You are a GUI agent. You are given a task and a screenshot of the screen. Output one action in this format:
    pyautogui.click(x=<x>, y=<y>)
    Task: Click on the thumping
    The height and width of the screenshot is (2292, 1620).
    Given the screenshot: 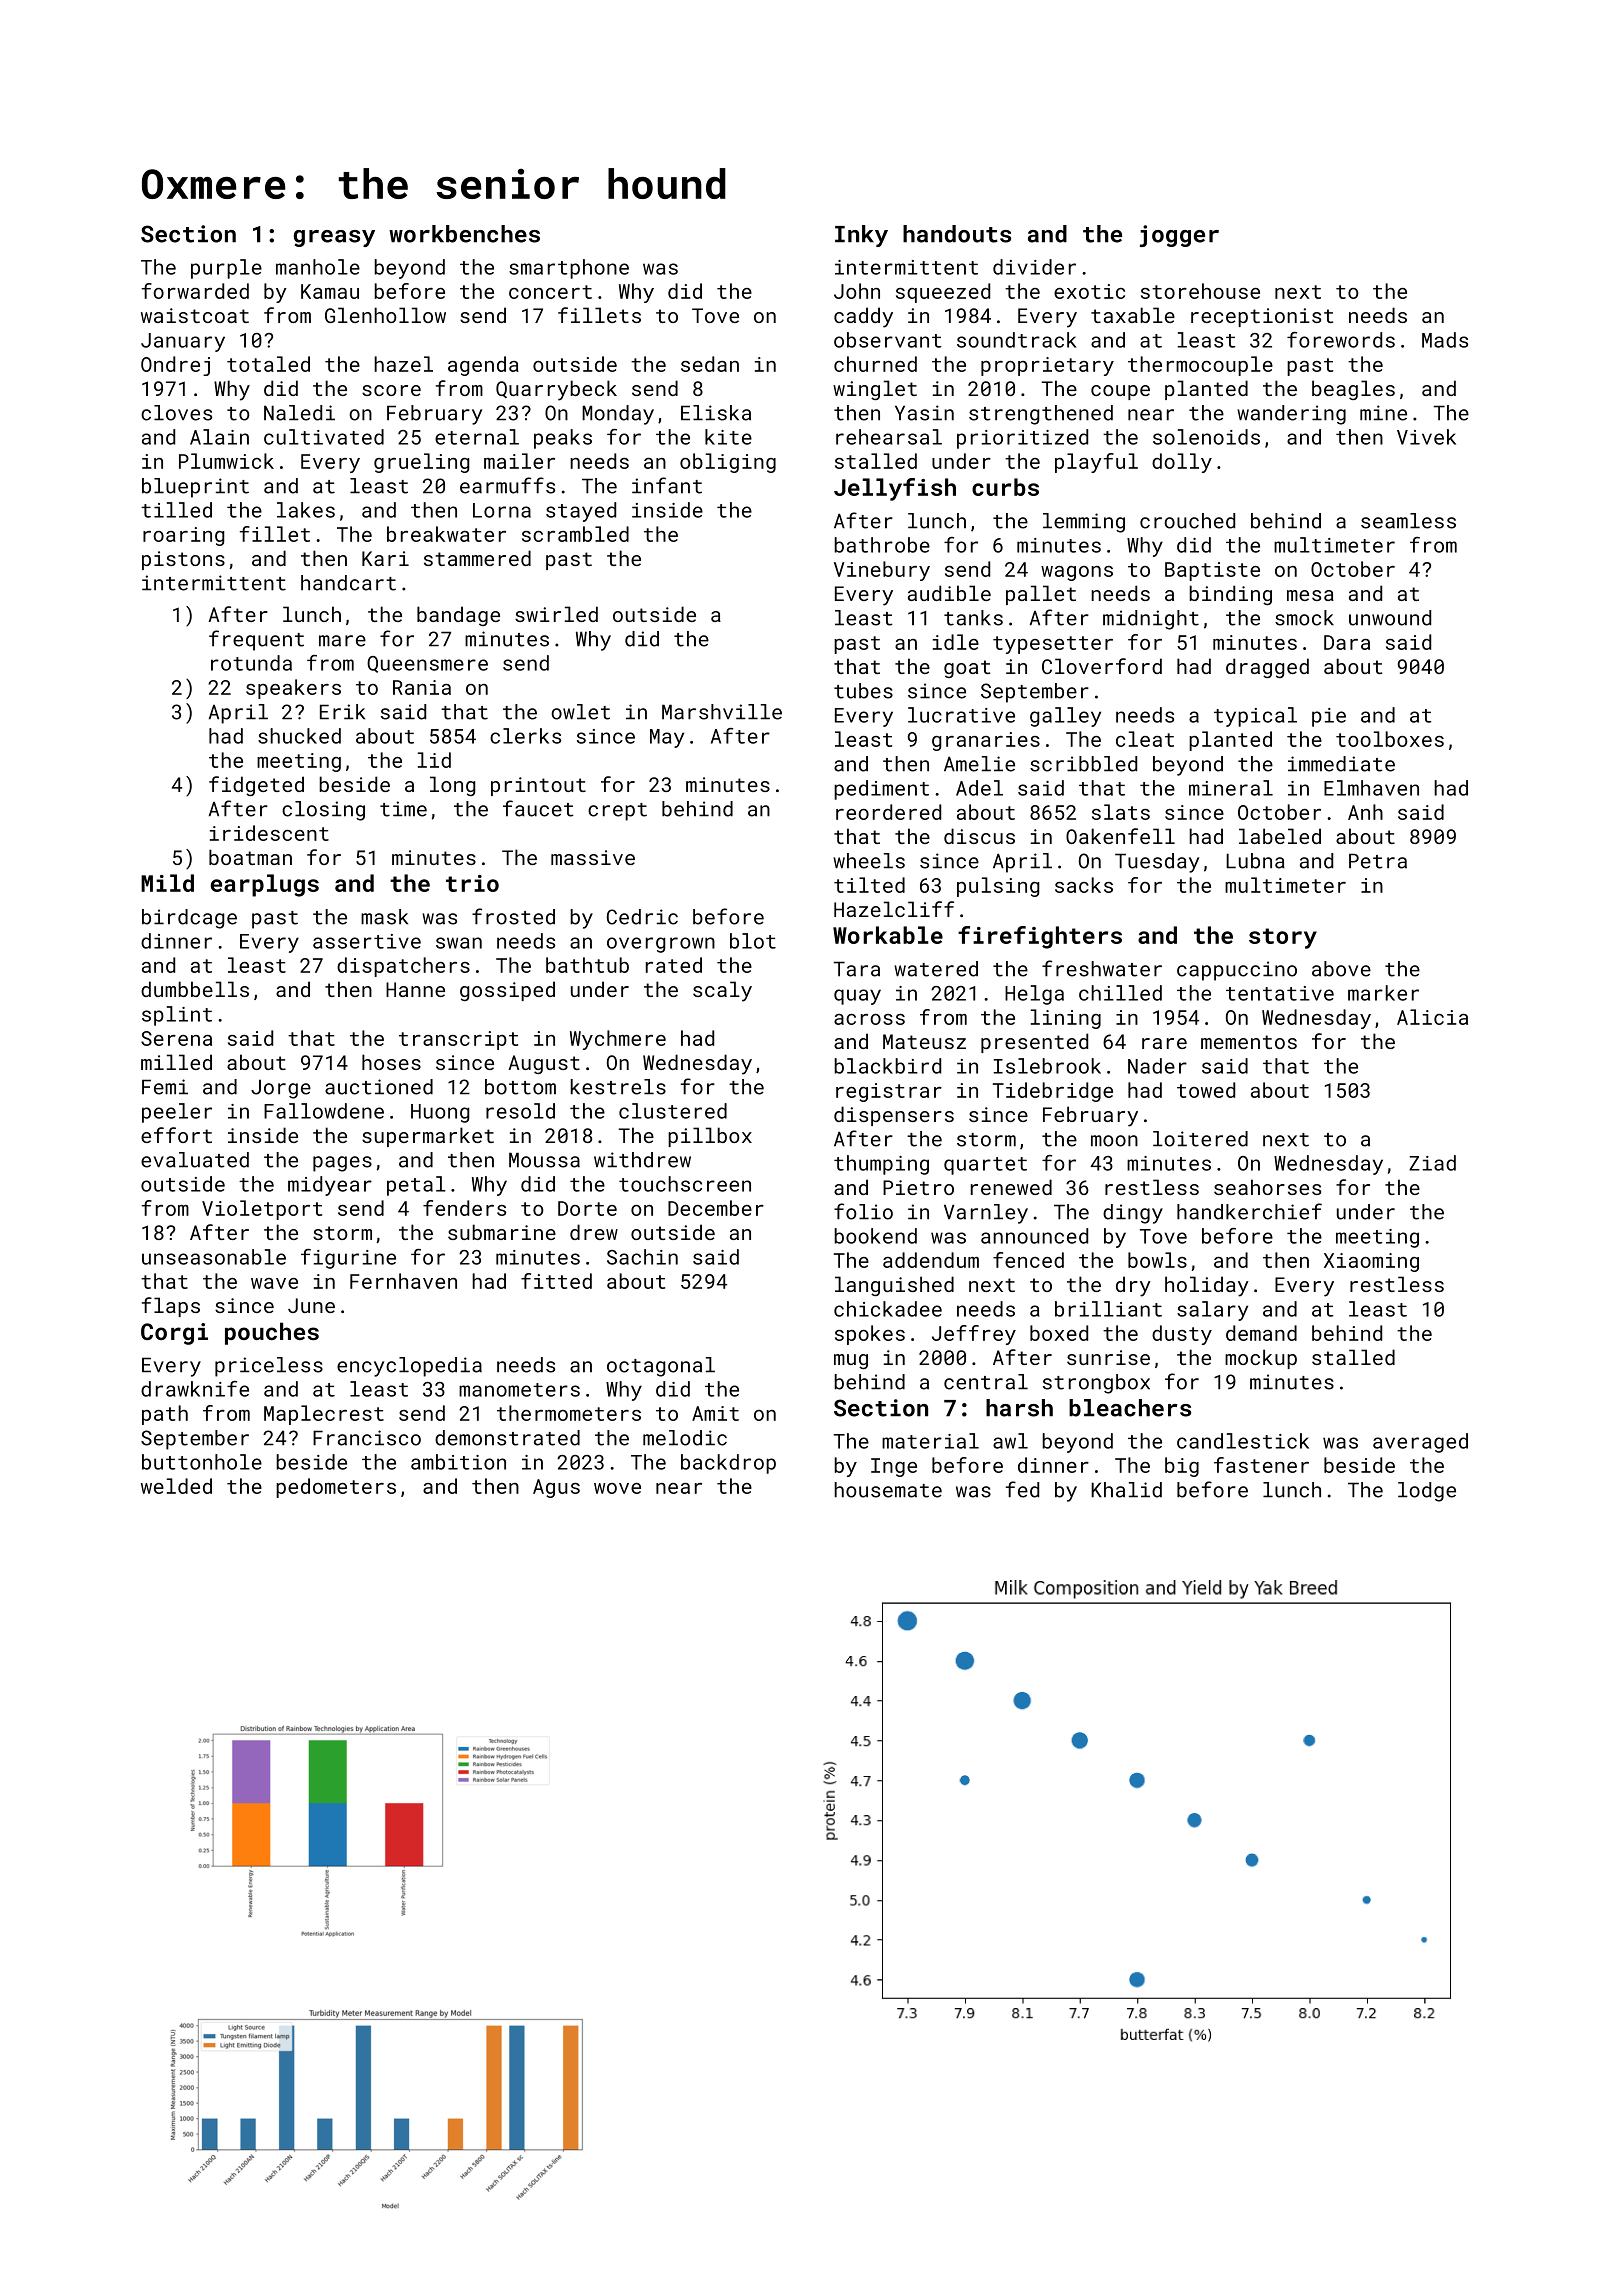 What is the action you would take?
    pyautogui.click(x=881, y=1165)
